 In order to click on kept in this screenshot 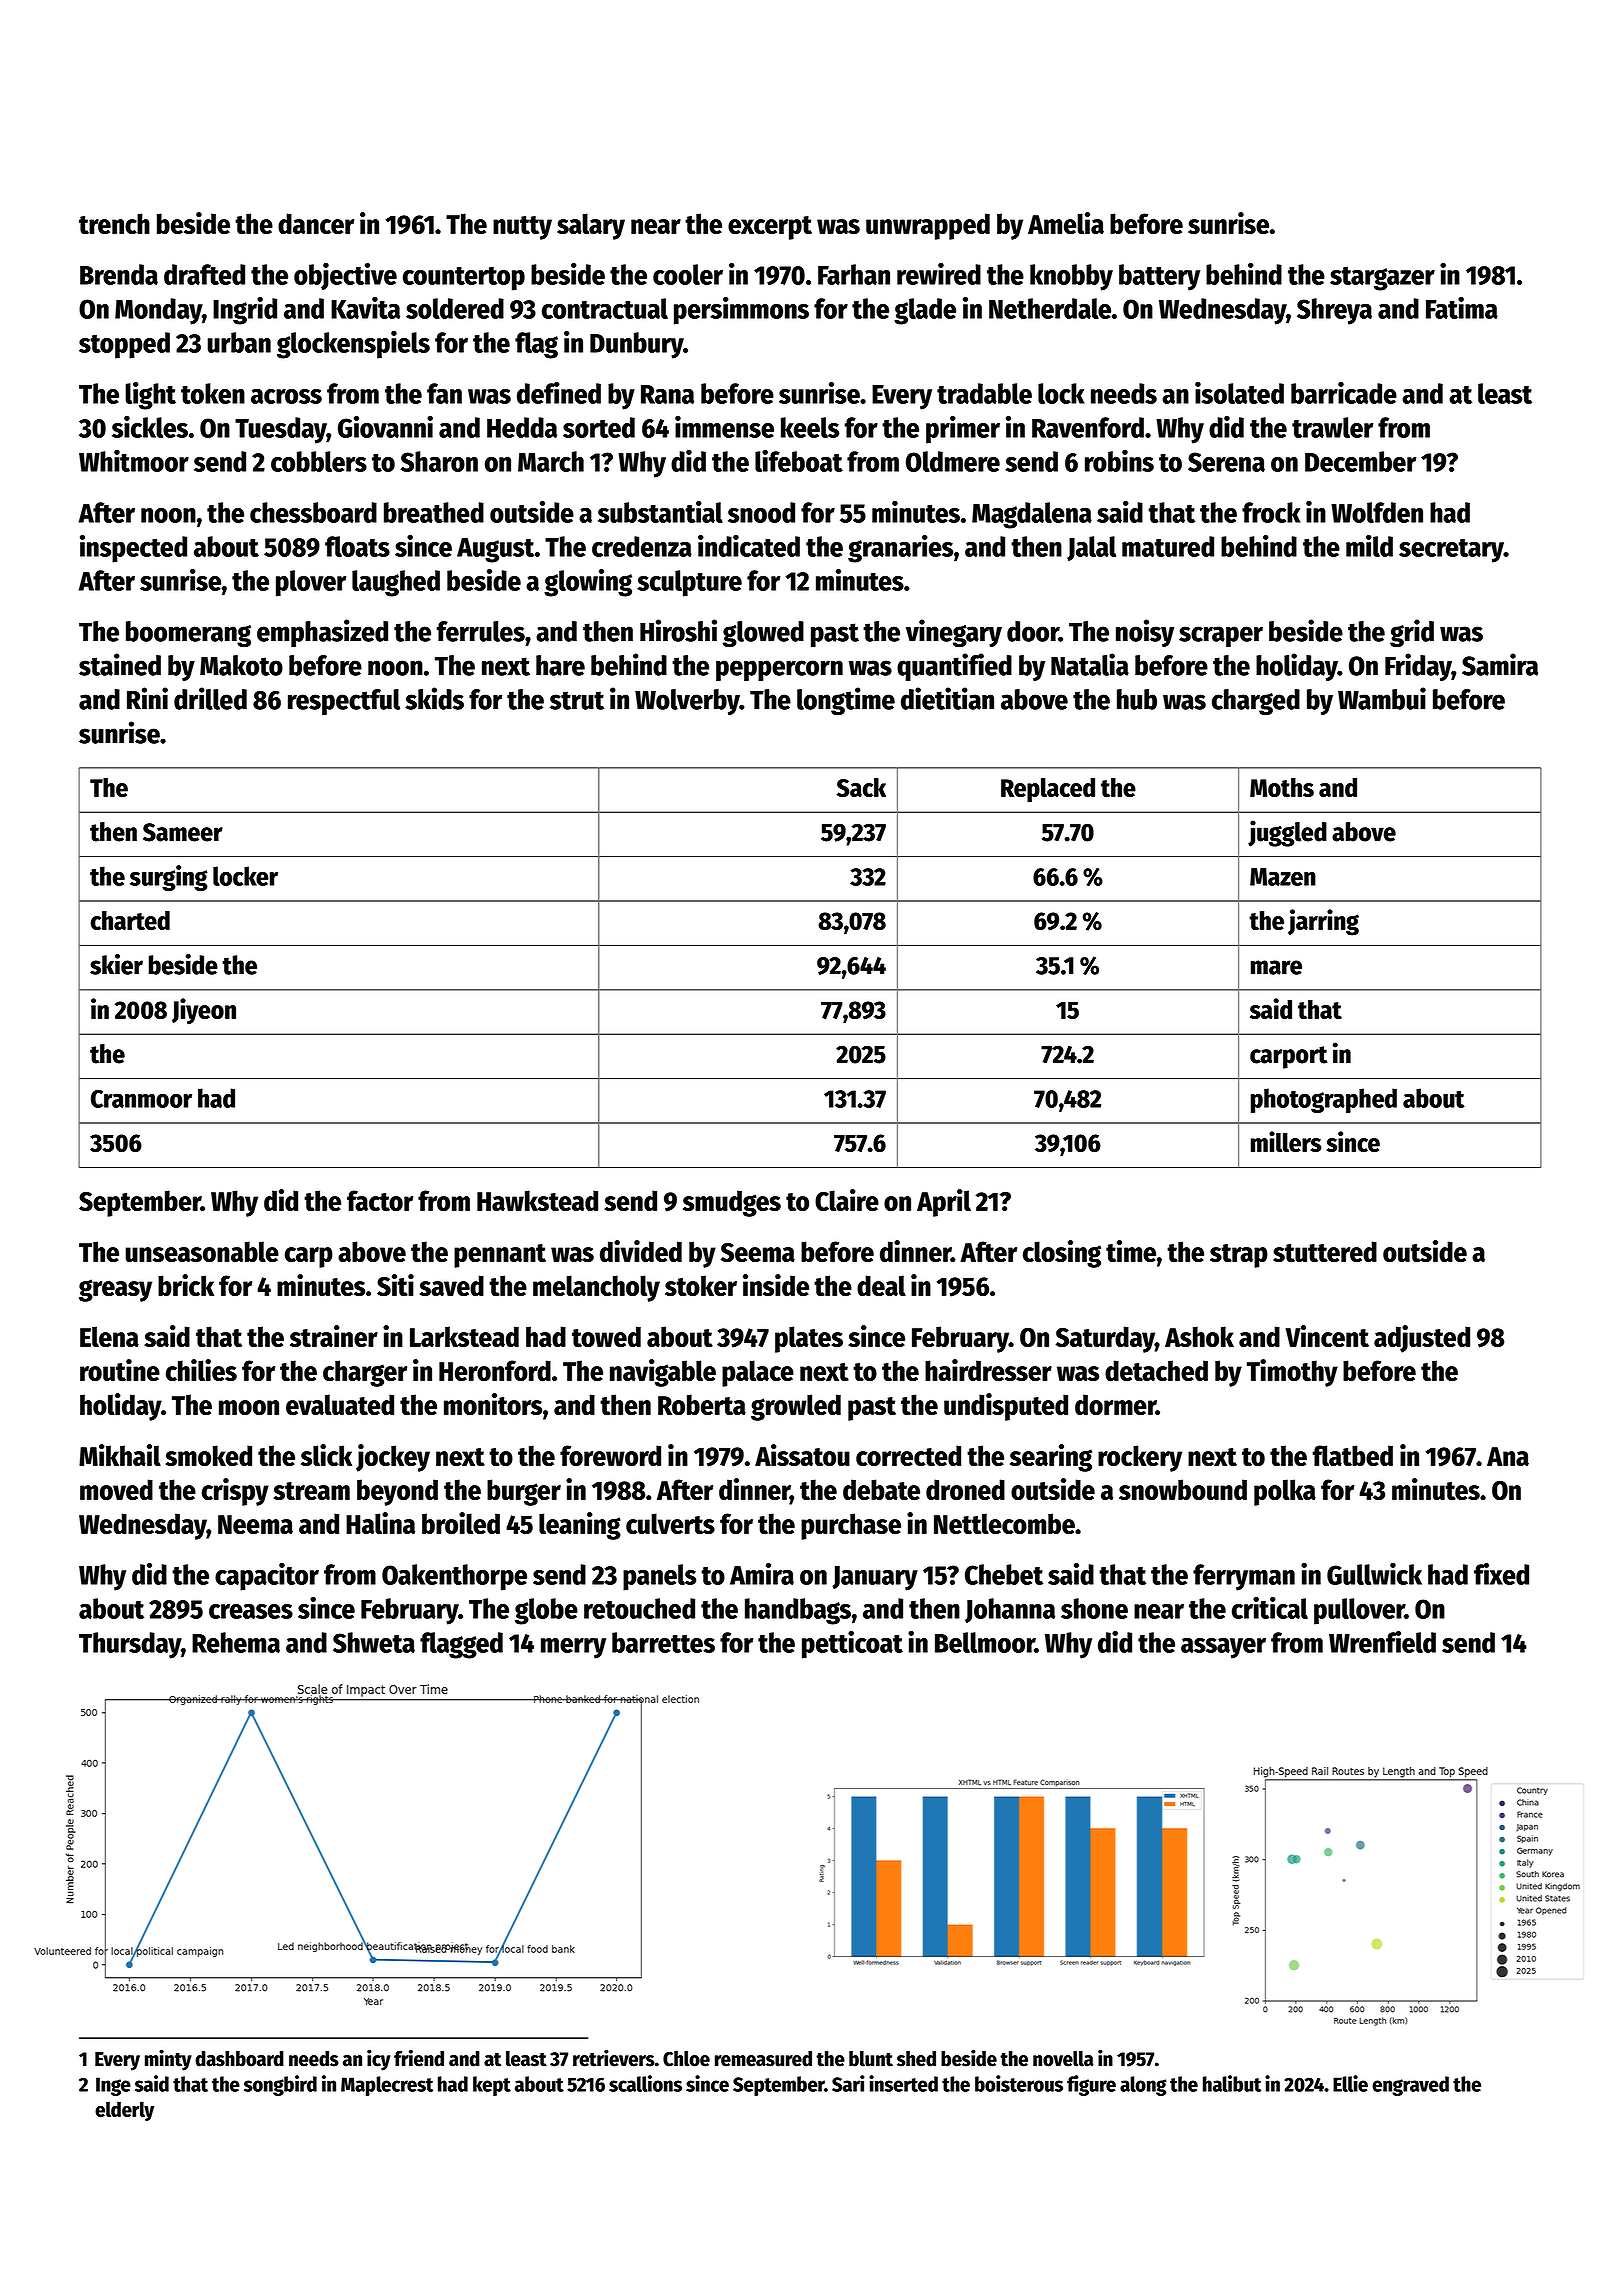, I will do `click(492, 2086)`.
